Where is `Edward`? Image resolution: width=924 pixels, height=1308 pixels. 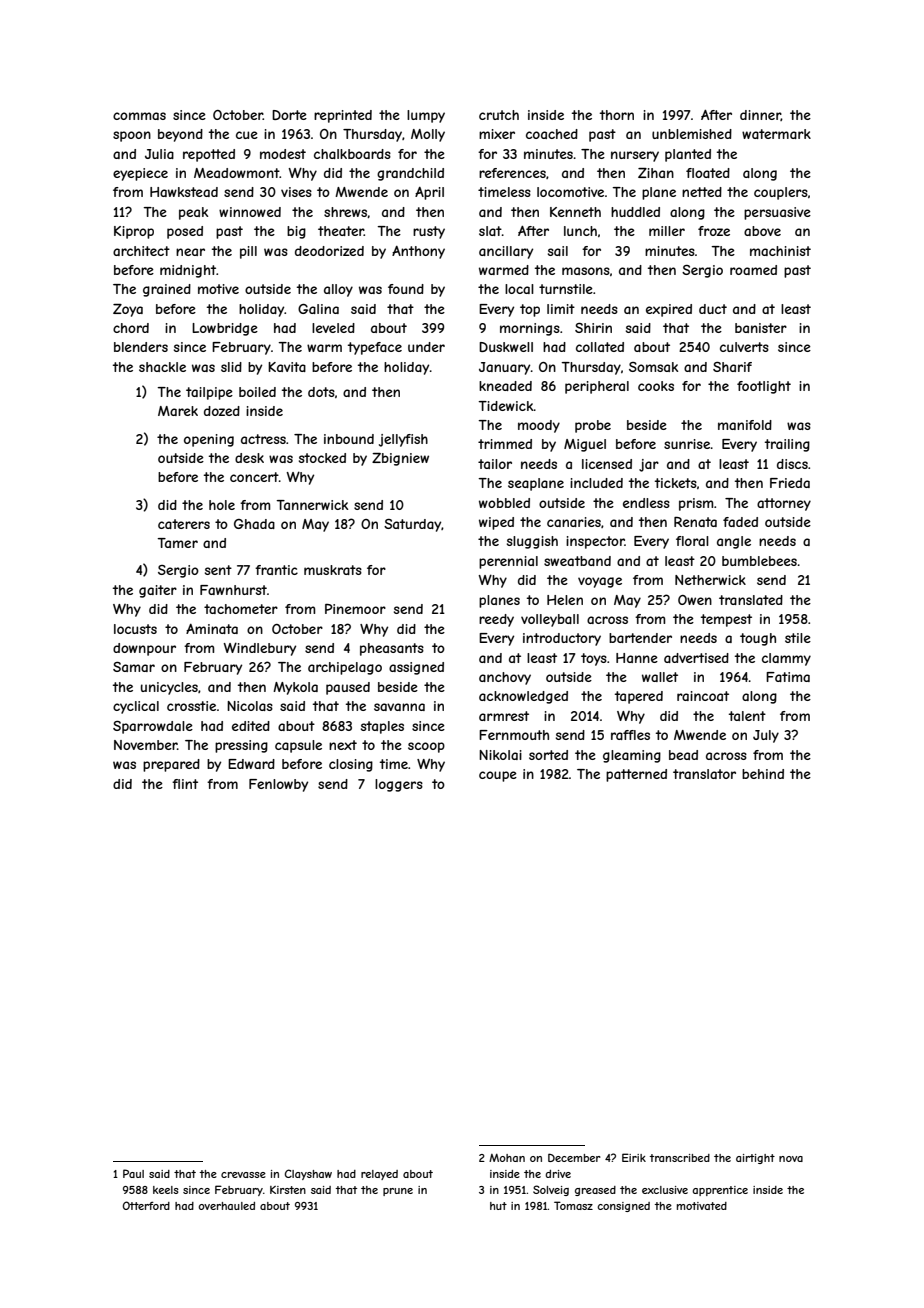
Edward is located at coordinates (251, 764).
